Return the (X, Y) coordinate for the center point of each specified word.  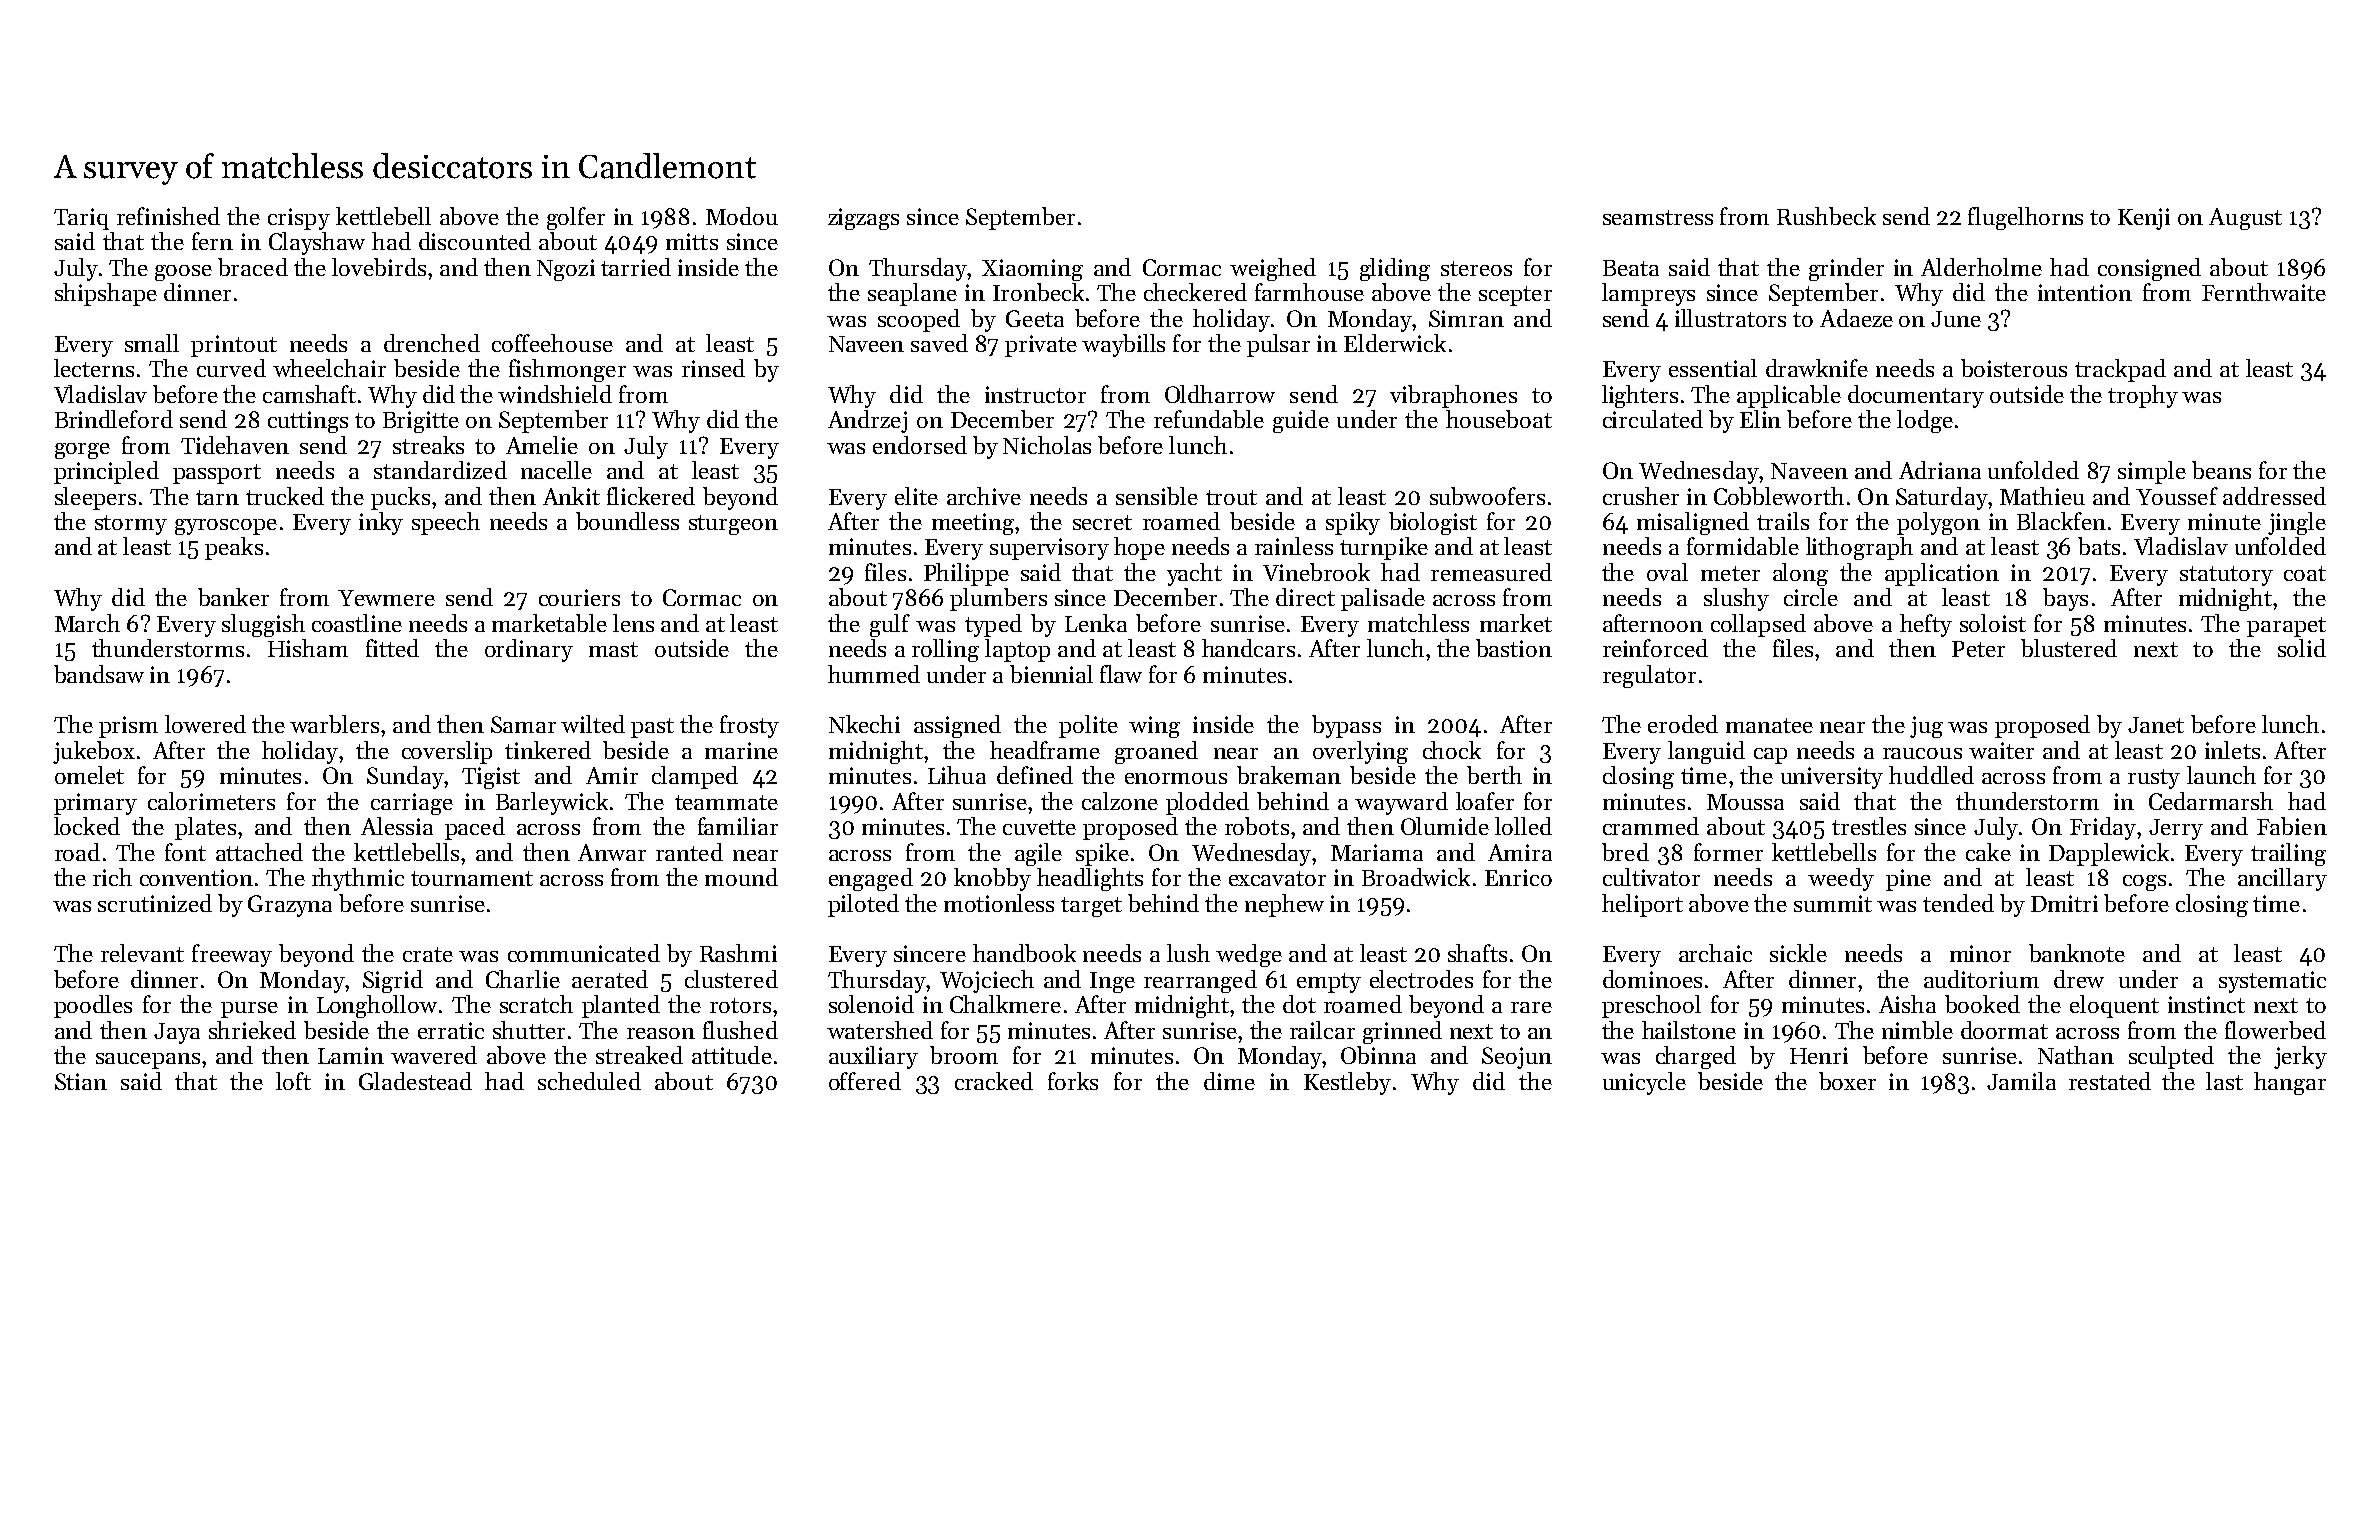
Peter (1978, 649)
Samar (523, 724)
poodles (93, 1006)
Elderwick (1395, 343)
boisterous (2014, 368)
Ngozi (566, 270)
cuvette (1039, 827)
